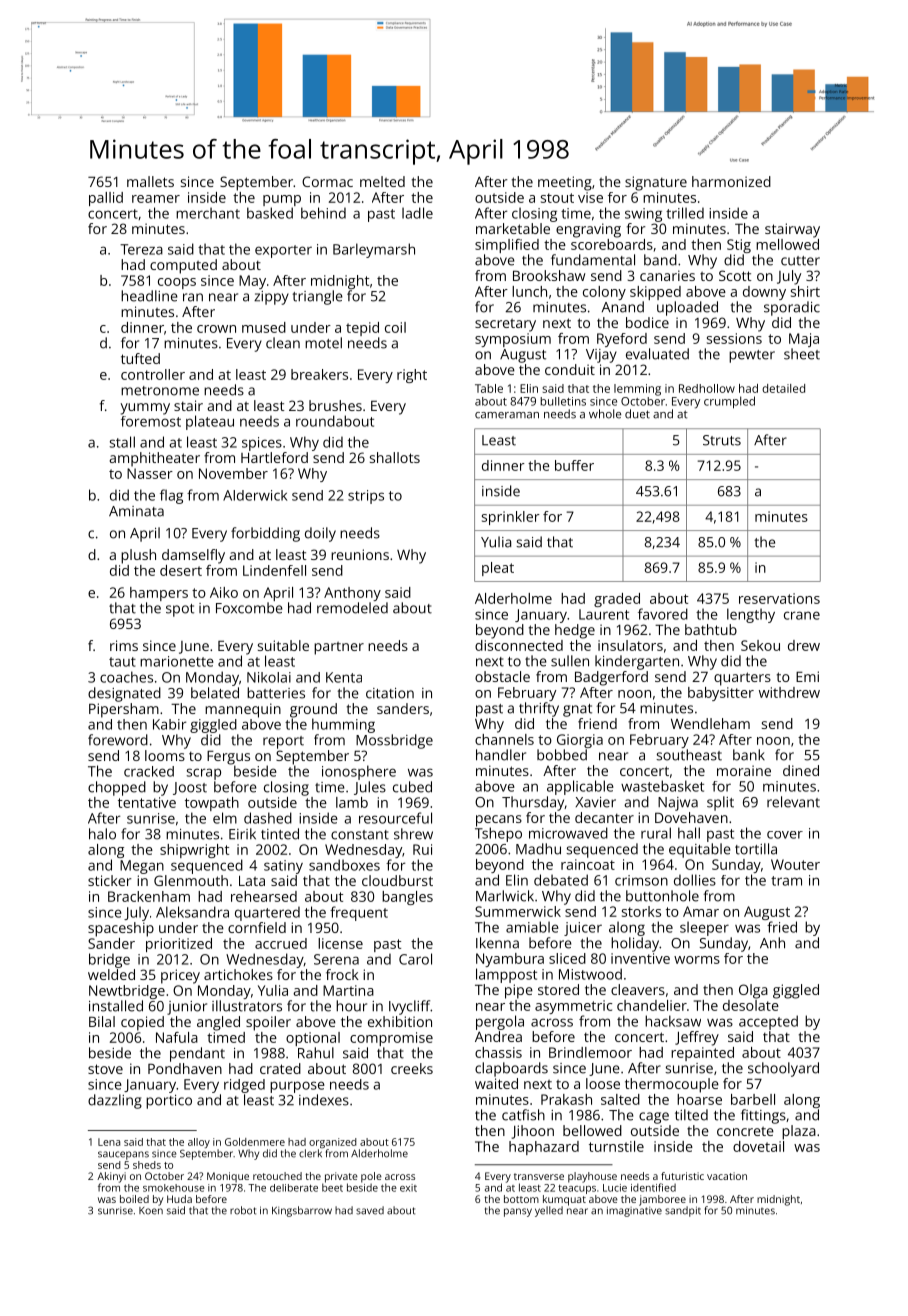 This screenshot has width=908, height=1316. What do you see at coordinates (804, 340) in the screenshot?
I see `Maja` at bounding box center [804, 340].
